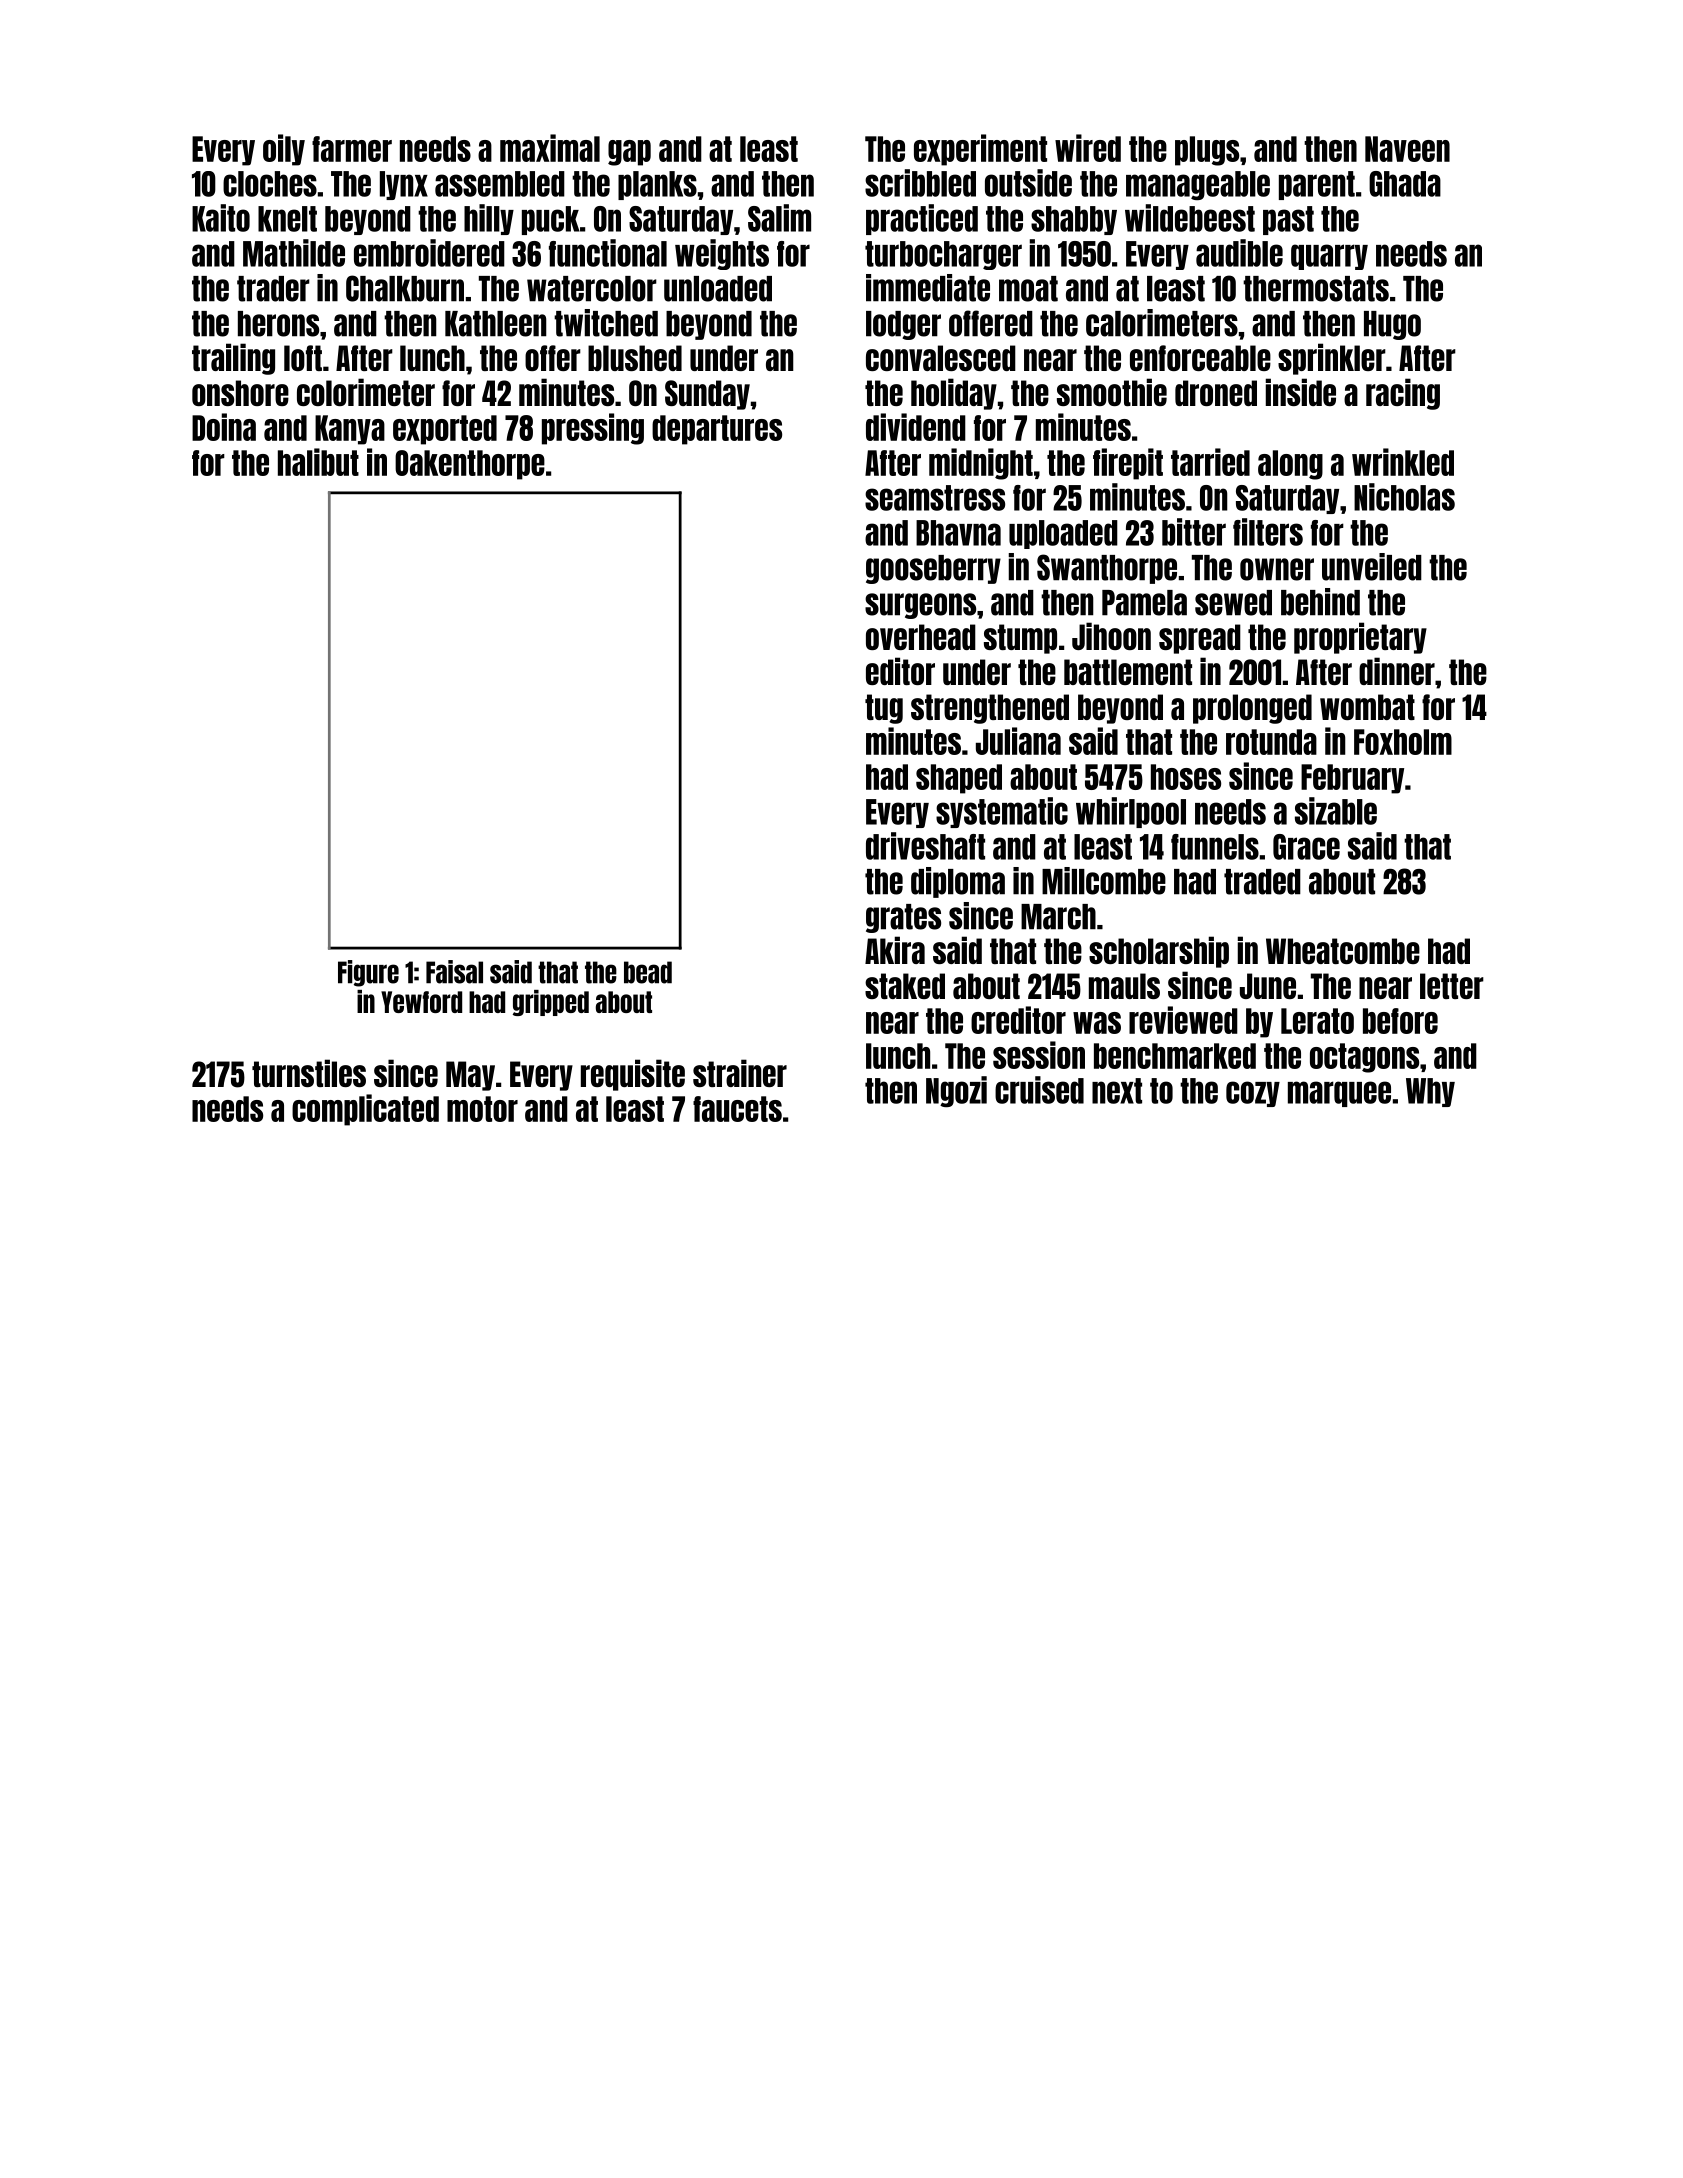 This screenshot has height=2178, width=1683. What do you see at coordinates (470, 465) in the screenshot?
I see `Oakenthorpe` at bounding box center [470, 465].
